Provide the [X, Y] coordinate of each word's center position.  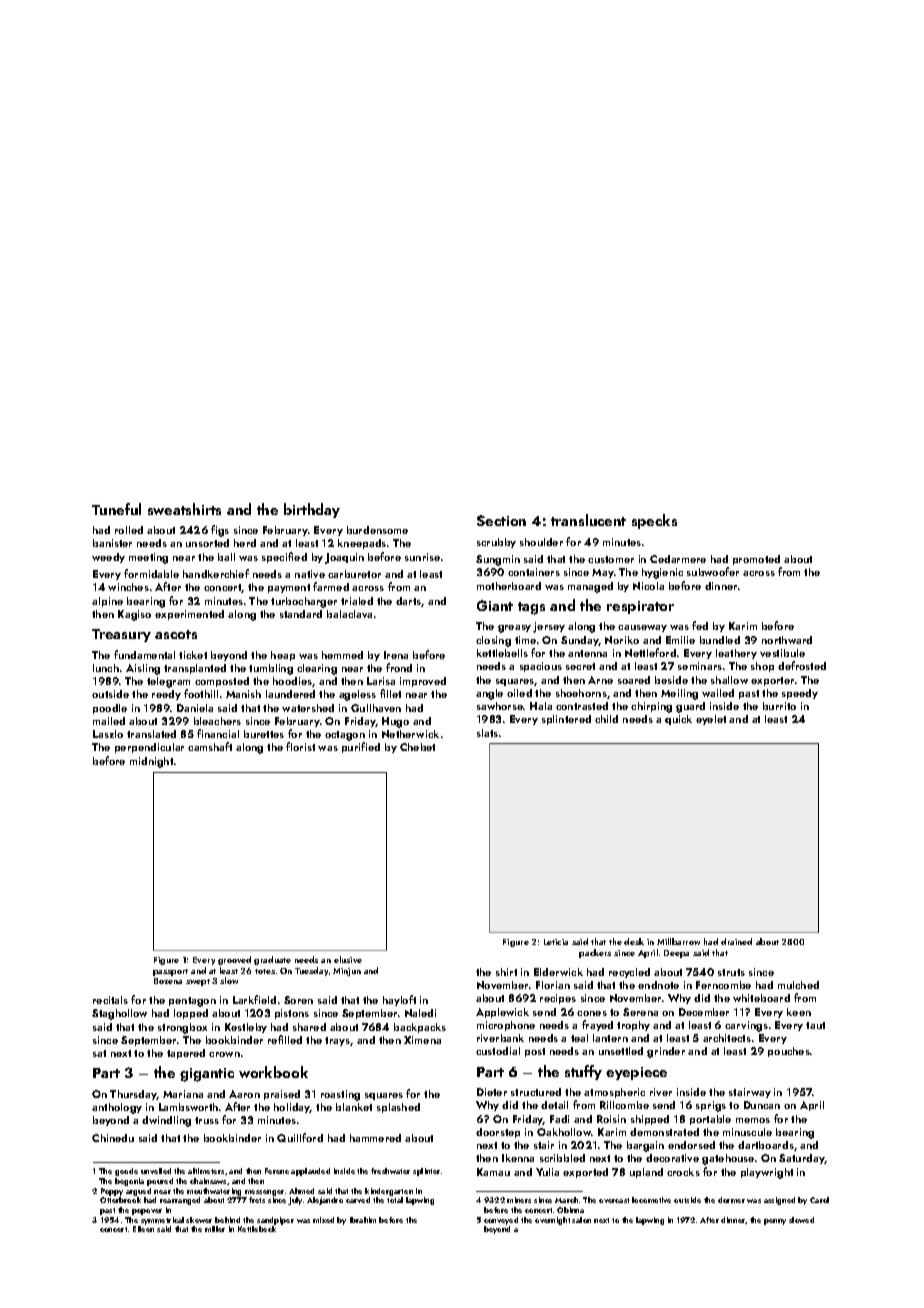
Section [501, 520]
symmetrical [162, 1221]
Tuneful [116, 509]
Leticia [556, 942]
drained [736, 941]
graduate [272, 960]
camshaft [210, 746]
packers [595, 953]
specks [654, 521]
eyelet [711, 720]
